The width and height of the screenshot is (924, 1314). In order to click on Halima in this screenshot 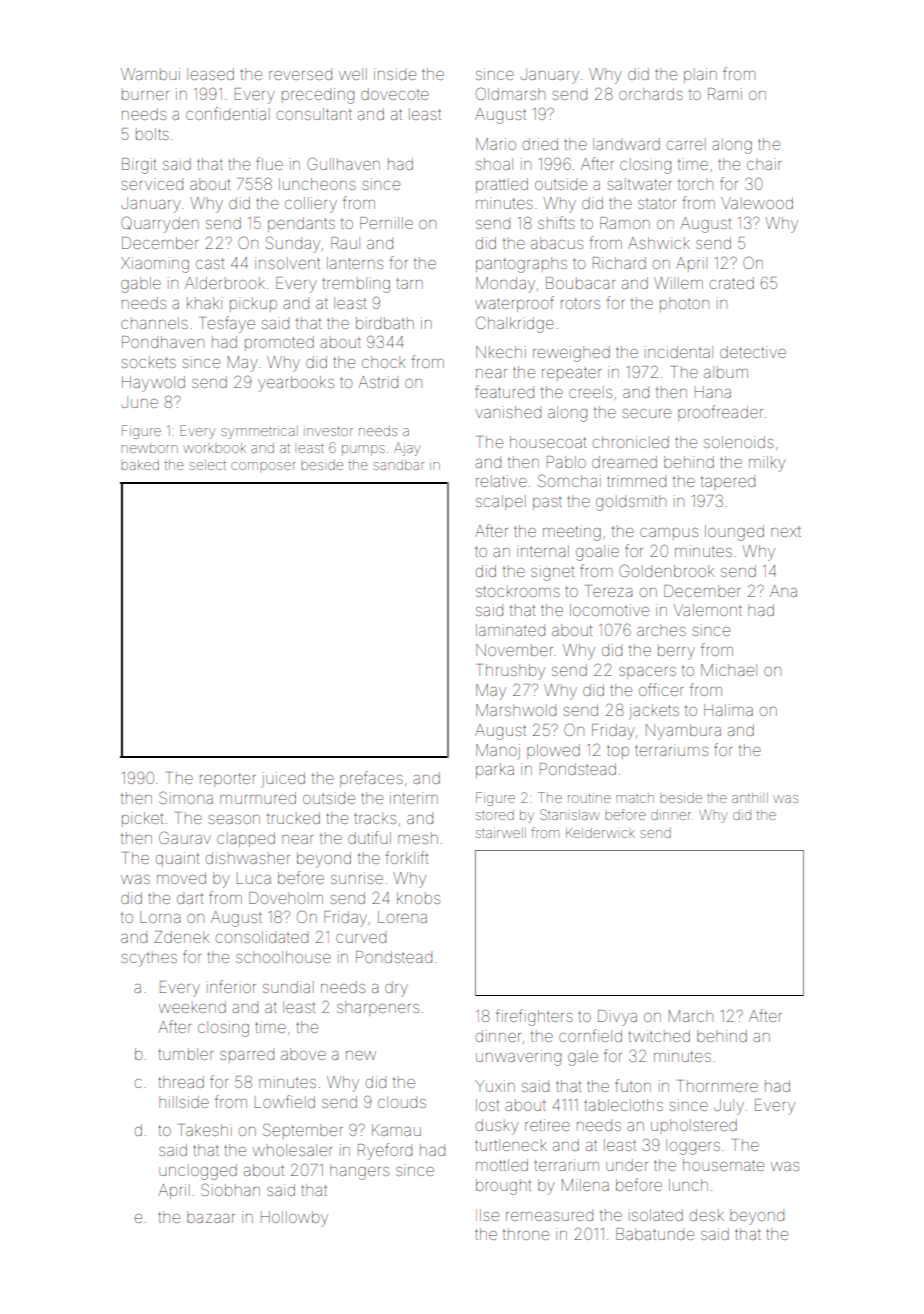, I will do `click(728, 710)`.
